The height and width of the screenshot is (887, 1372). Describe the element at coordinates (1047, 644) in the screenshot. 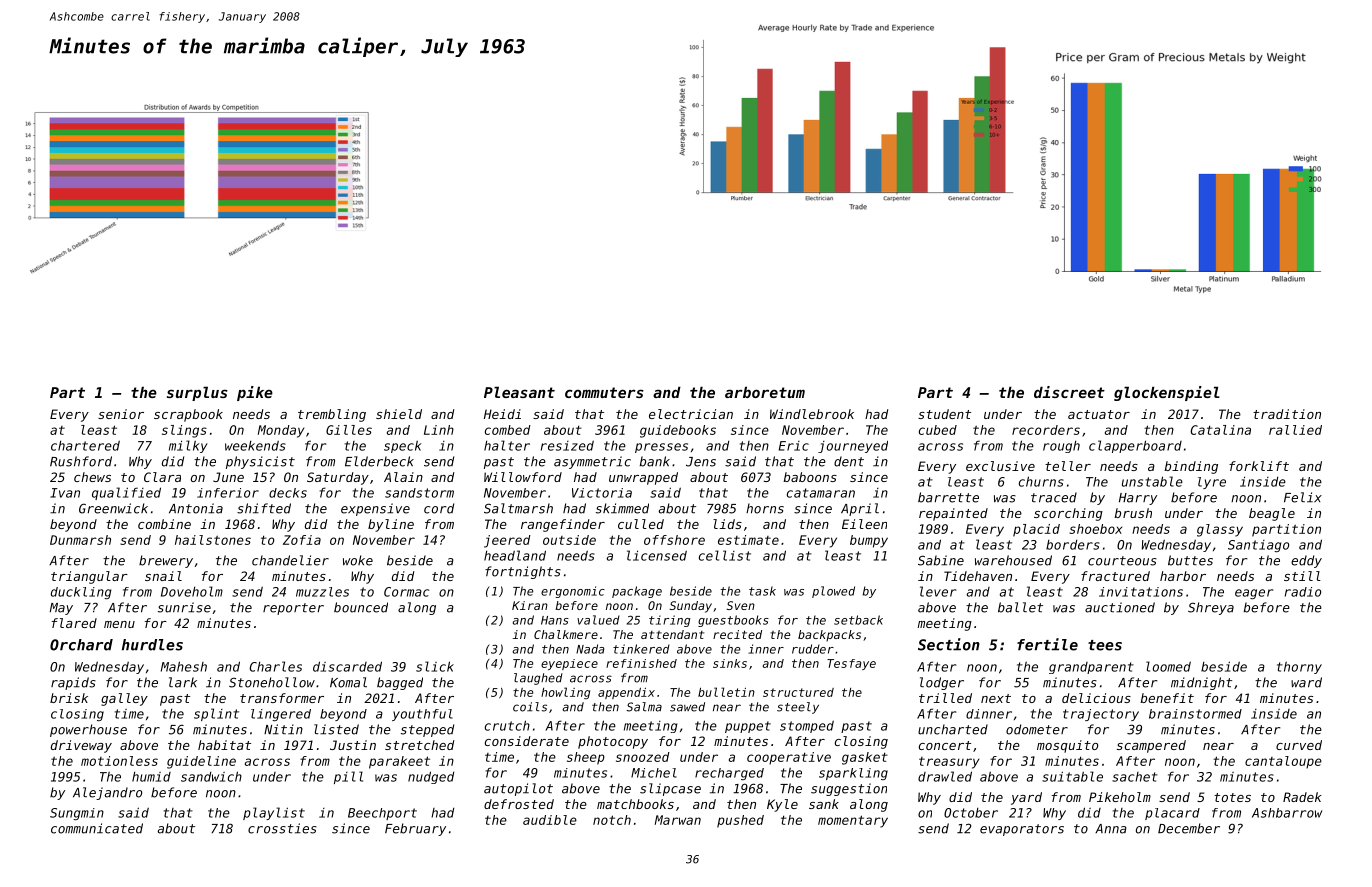

I see `fertile` at that location.
